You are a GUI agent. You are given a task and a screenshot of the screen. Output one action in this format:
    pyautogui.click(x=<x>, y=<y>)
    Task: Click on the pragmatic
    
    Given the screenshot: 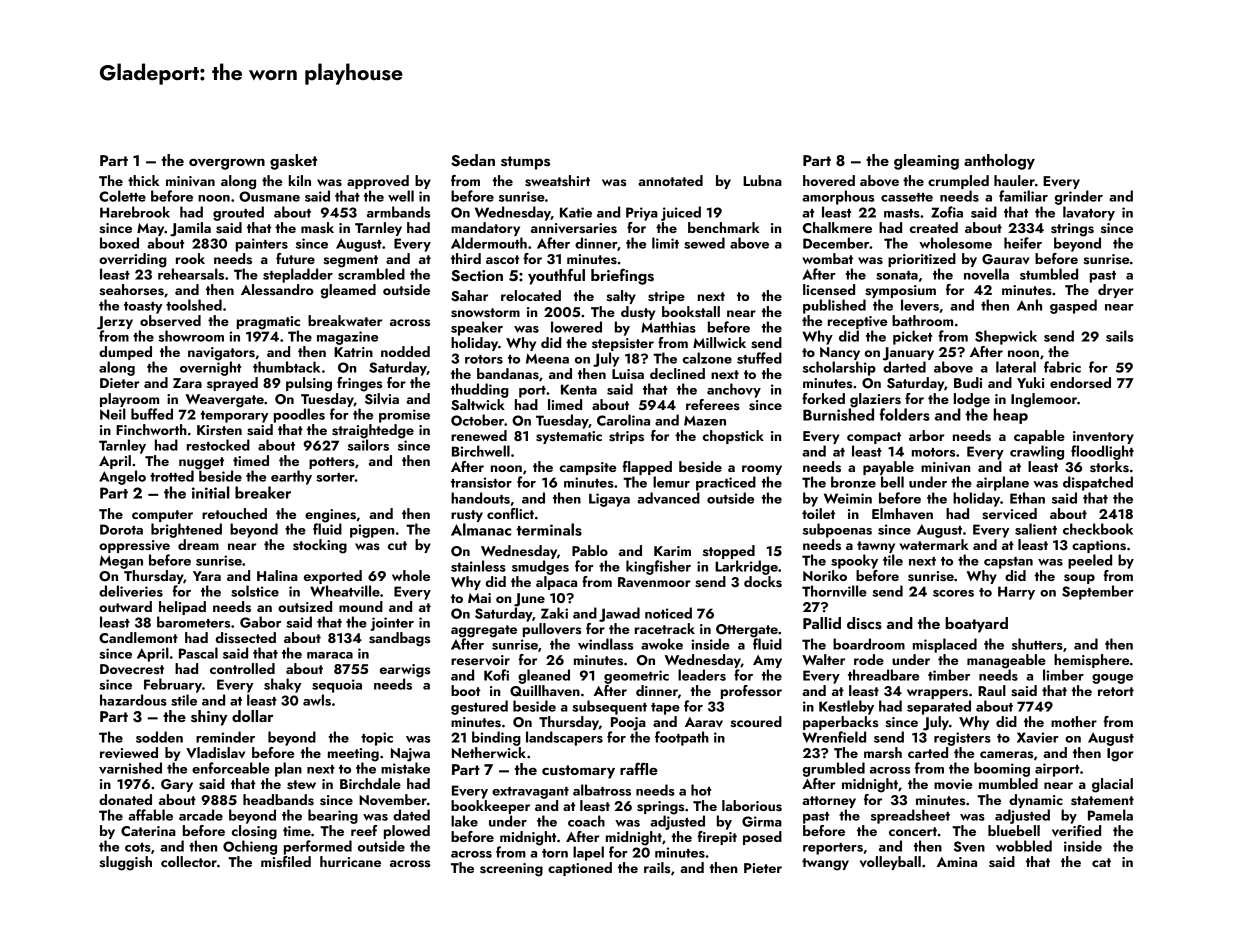 What is the action you would take?
    pyautogui.click(x=268, y=323)
